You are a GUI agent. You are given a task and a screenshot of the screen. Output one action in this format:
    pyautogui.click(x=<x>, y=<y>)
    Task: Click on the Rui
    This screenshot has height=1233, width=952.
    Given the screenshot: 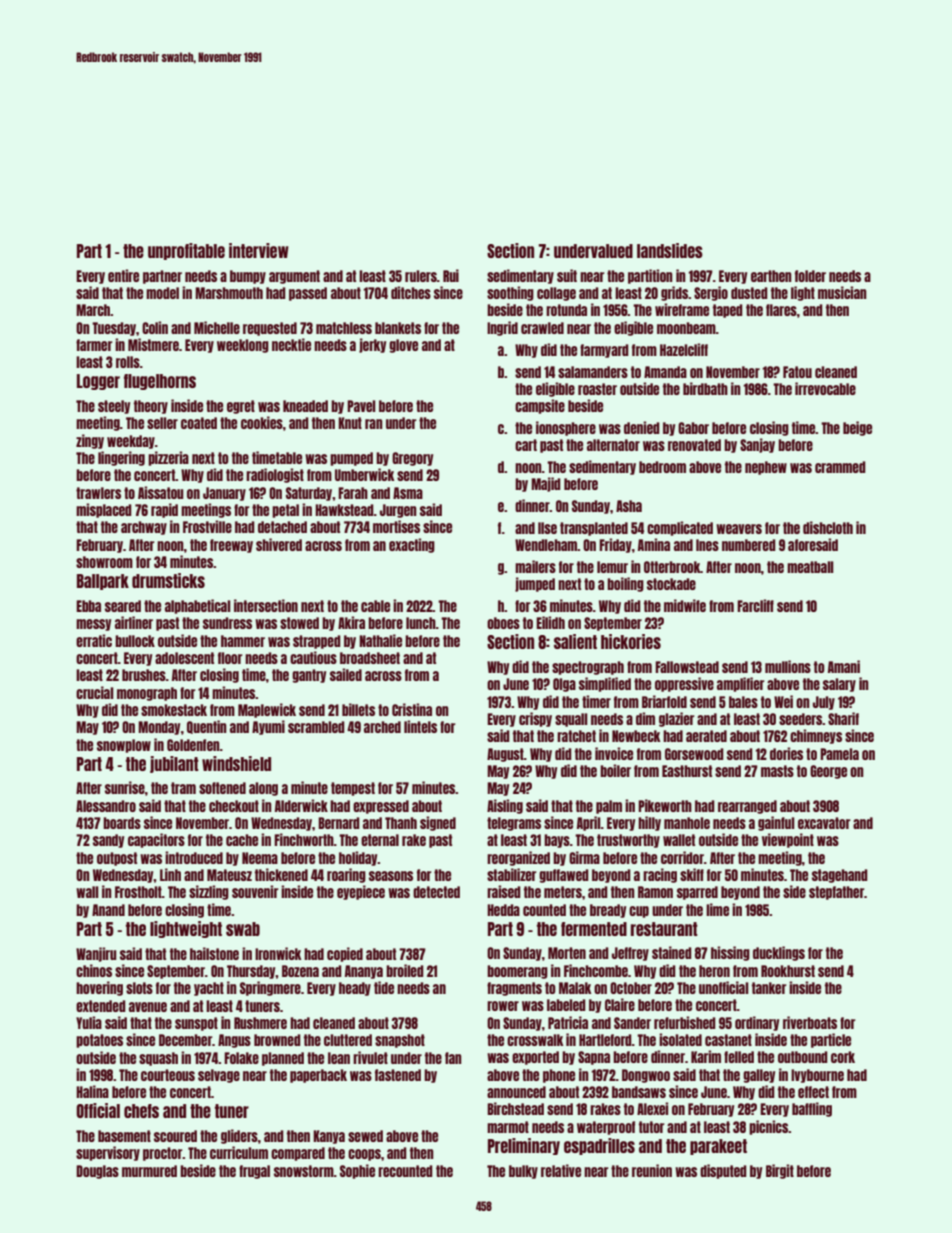 What is the action you would take?
    pyautogui.click(x=451, y=275)
